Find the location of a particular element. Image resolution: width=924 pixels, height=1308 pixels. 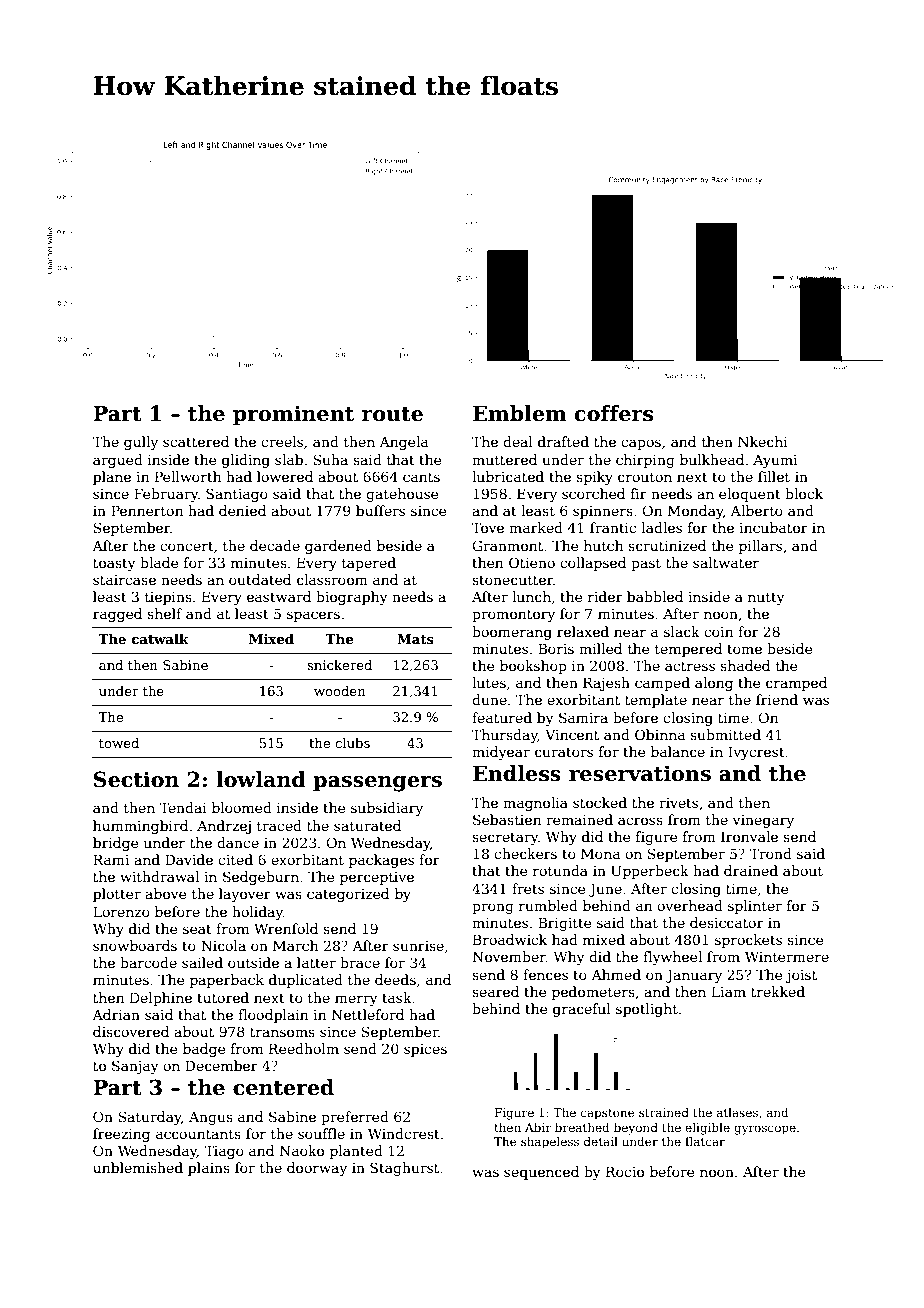

Suha is located at coordinates (331, 459).
